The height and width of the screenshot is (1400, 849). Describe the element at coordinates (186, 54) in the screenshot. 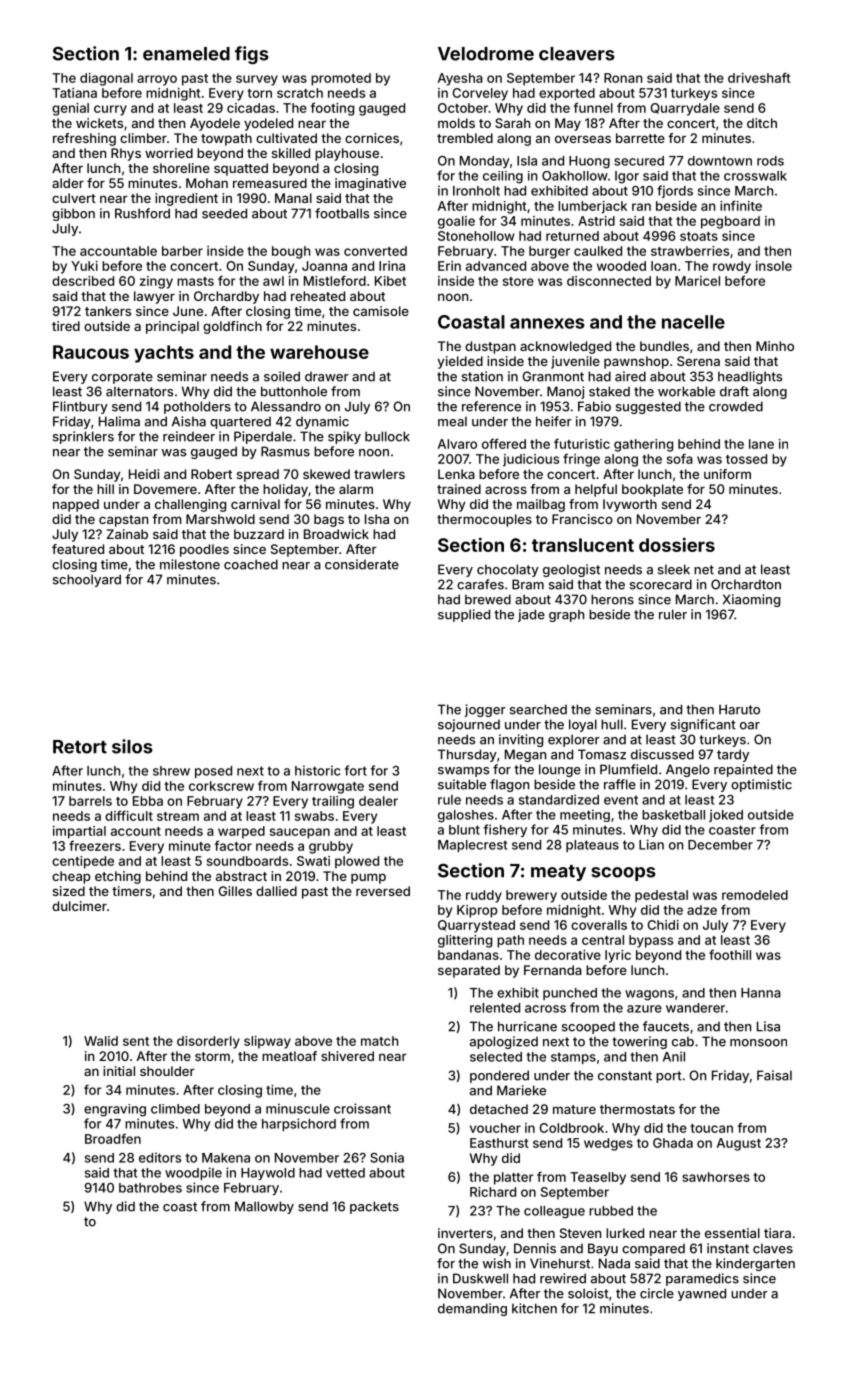

I see `enameled` at that location.
